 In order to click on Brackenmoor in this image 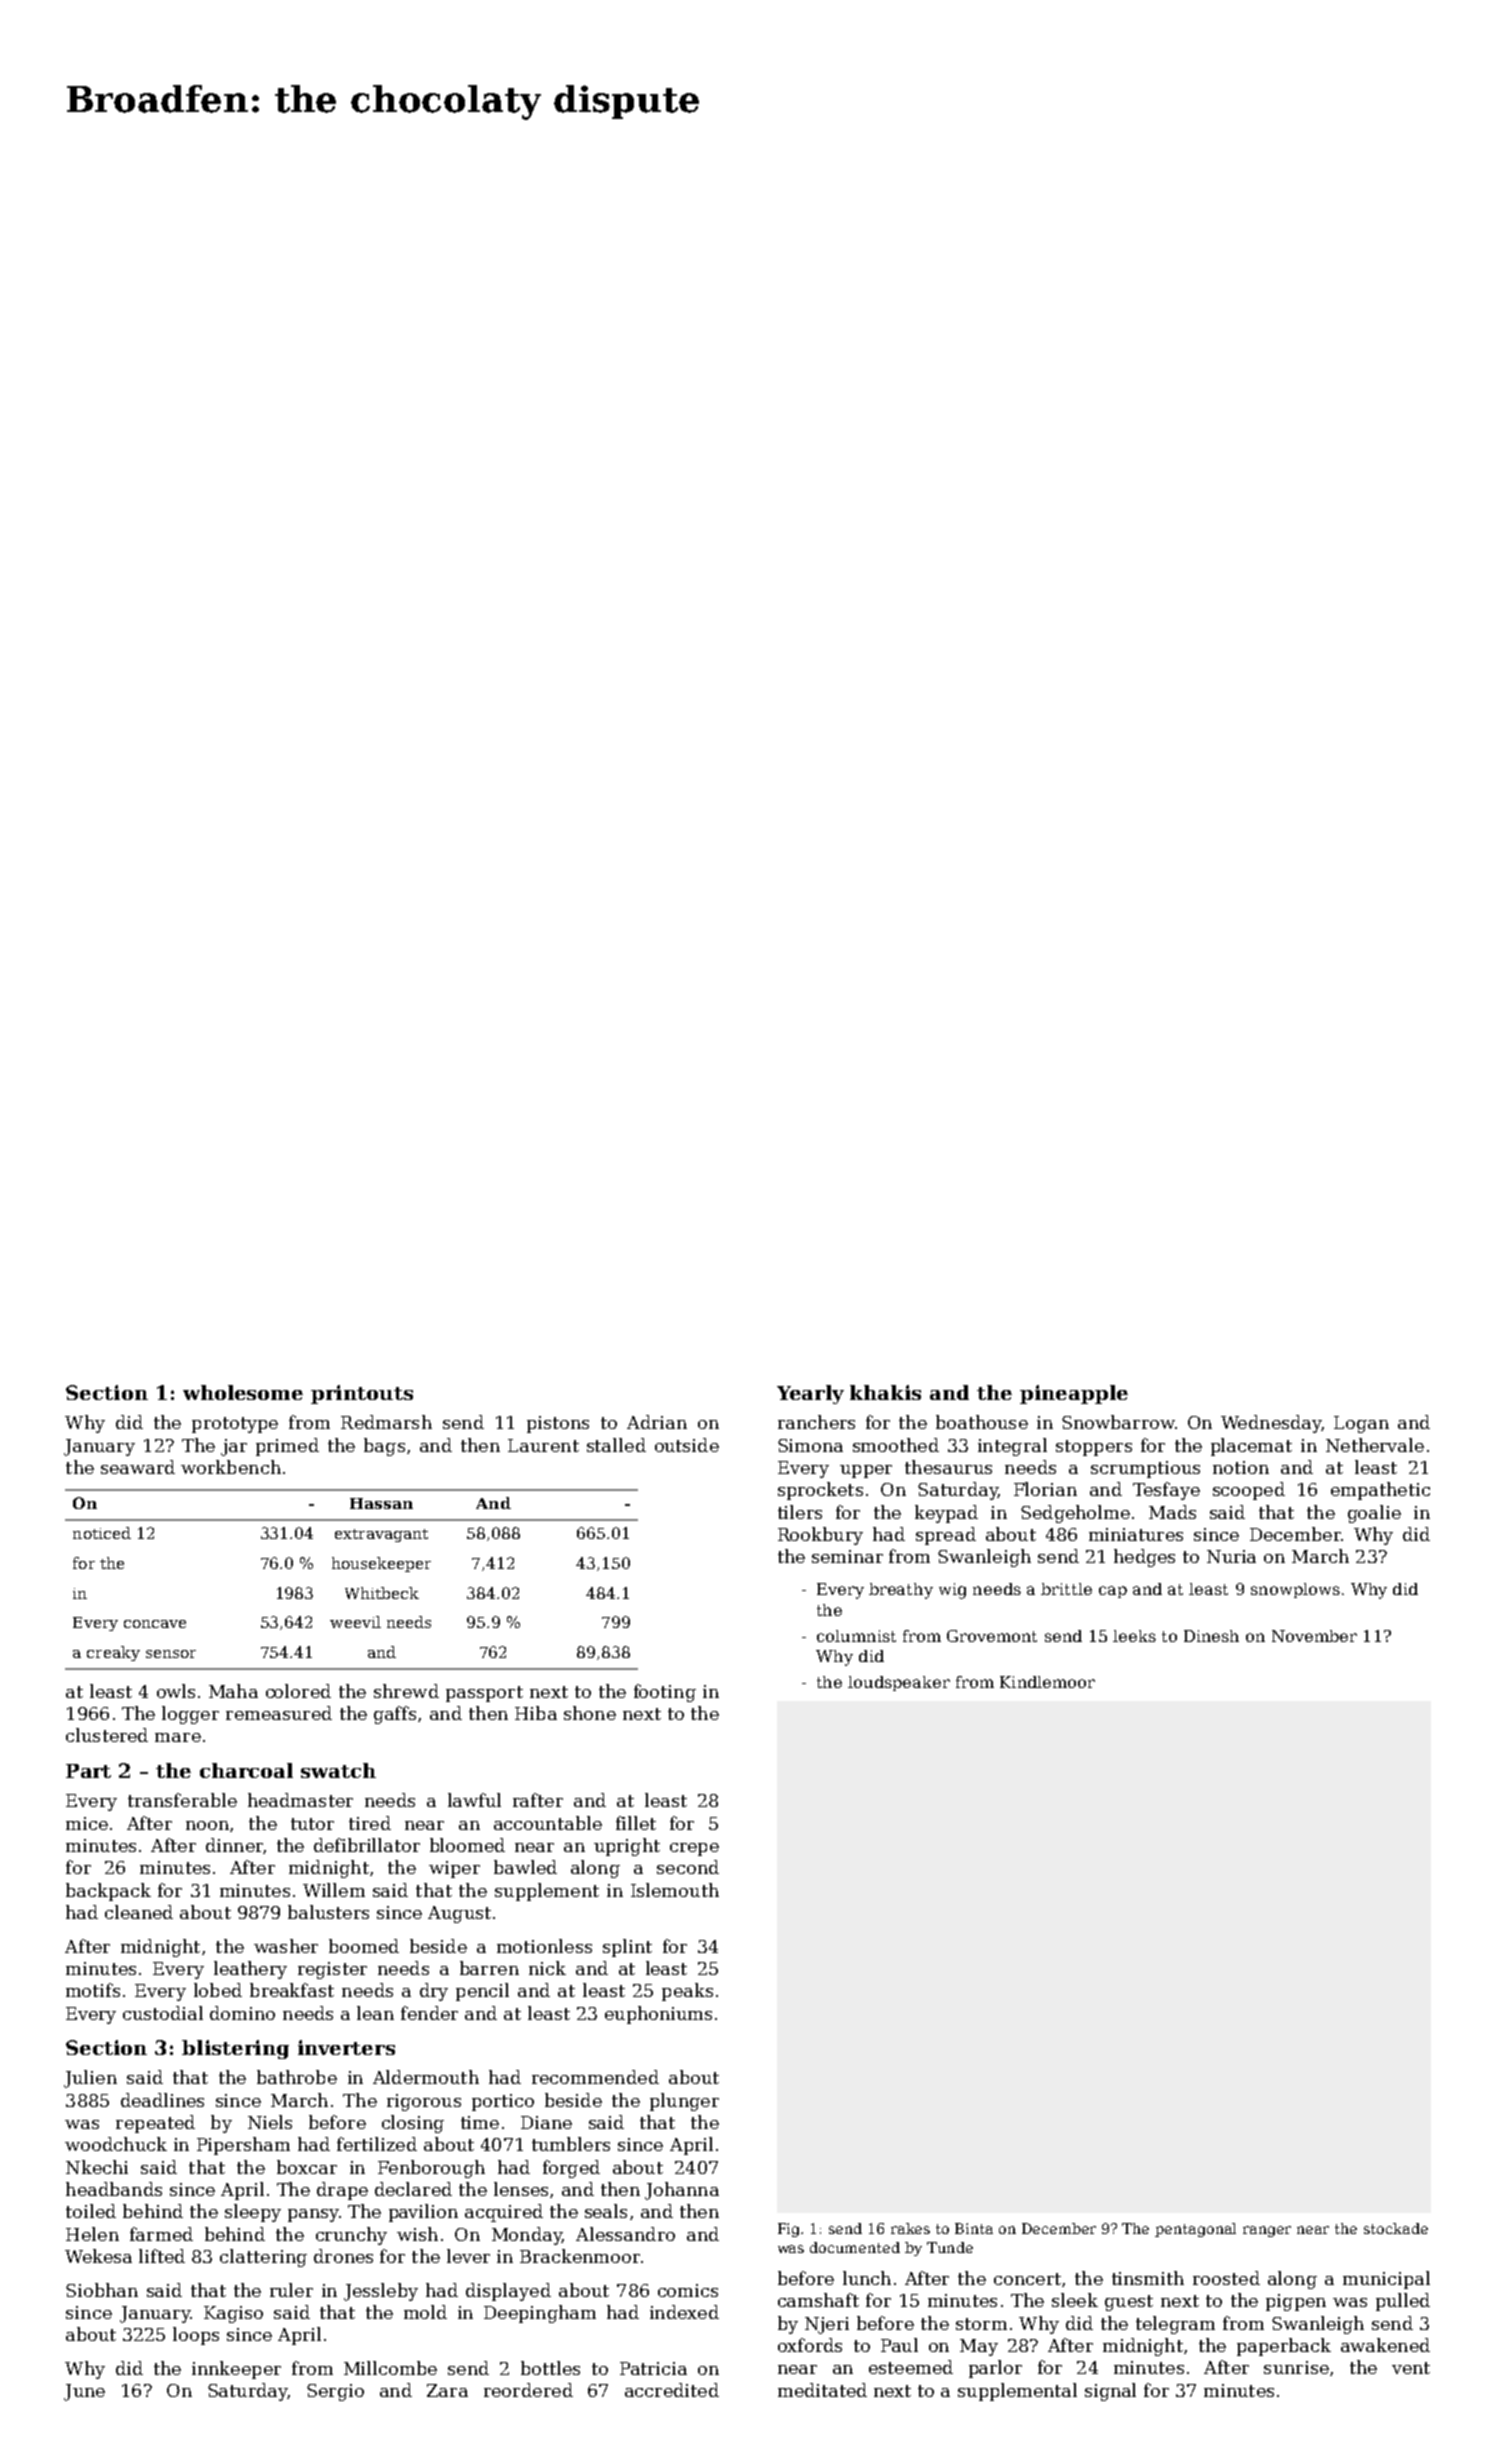, I will do `click(580, 2256)`.
